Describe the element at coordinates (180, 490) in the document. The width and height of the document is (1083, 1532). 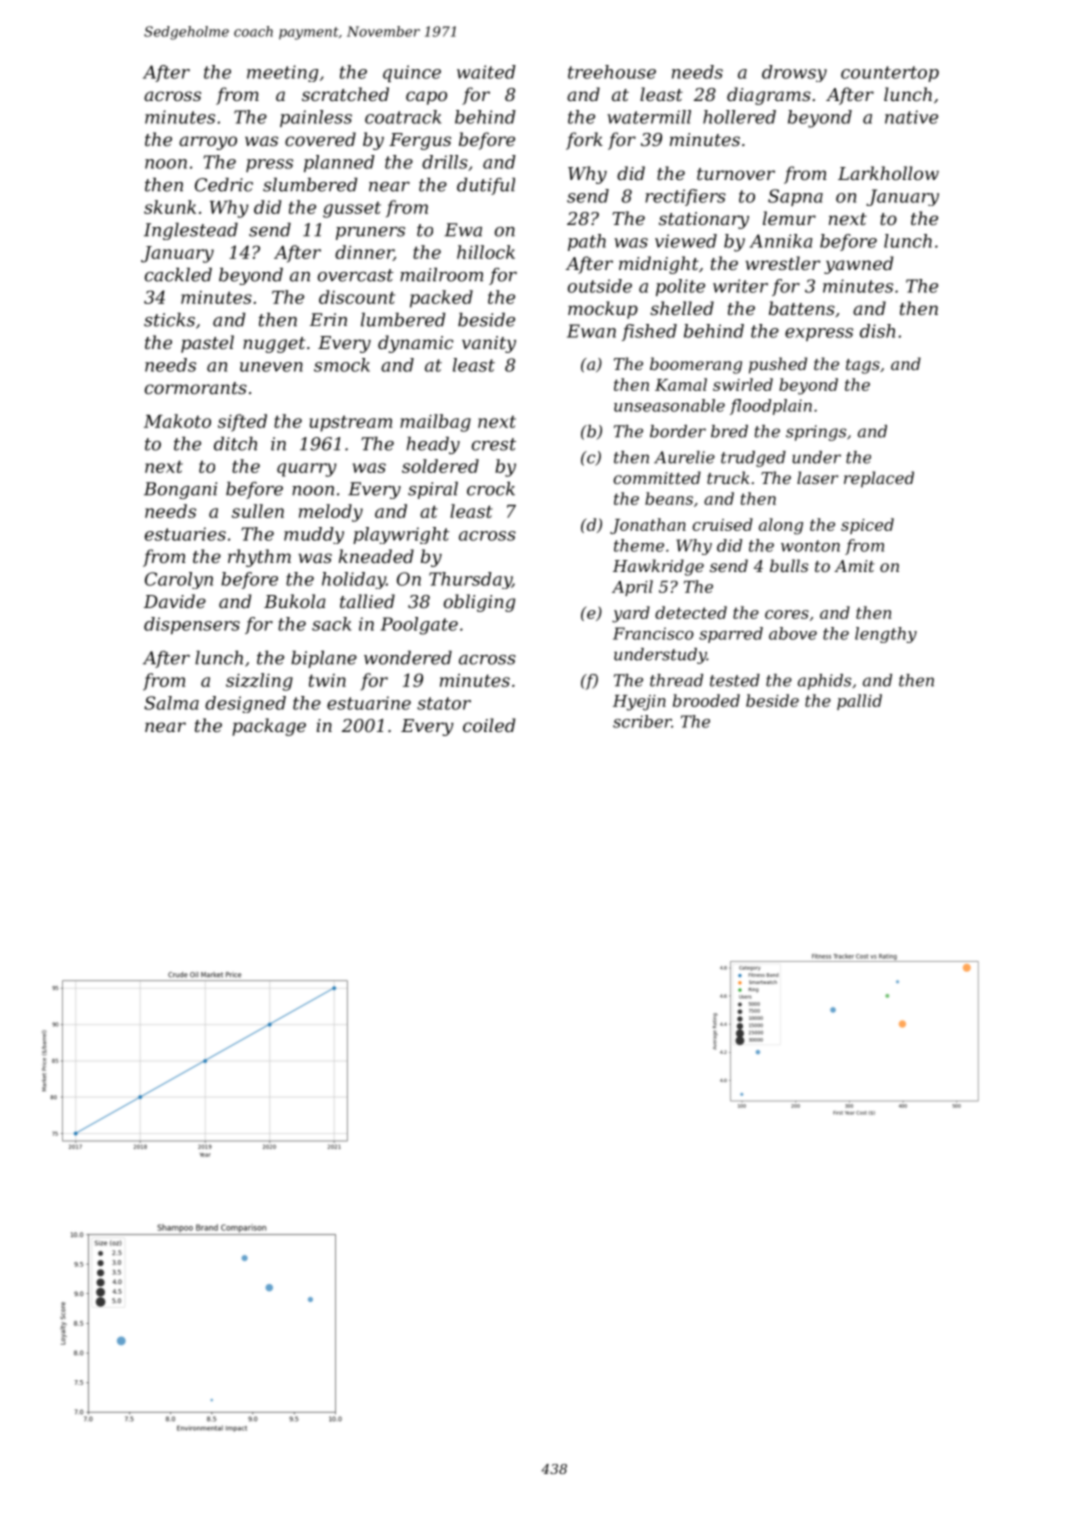
I see `Bongani` at that location.
